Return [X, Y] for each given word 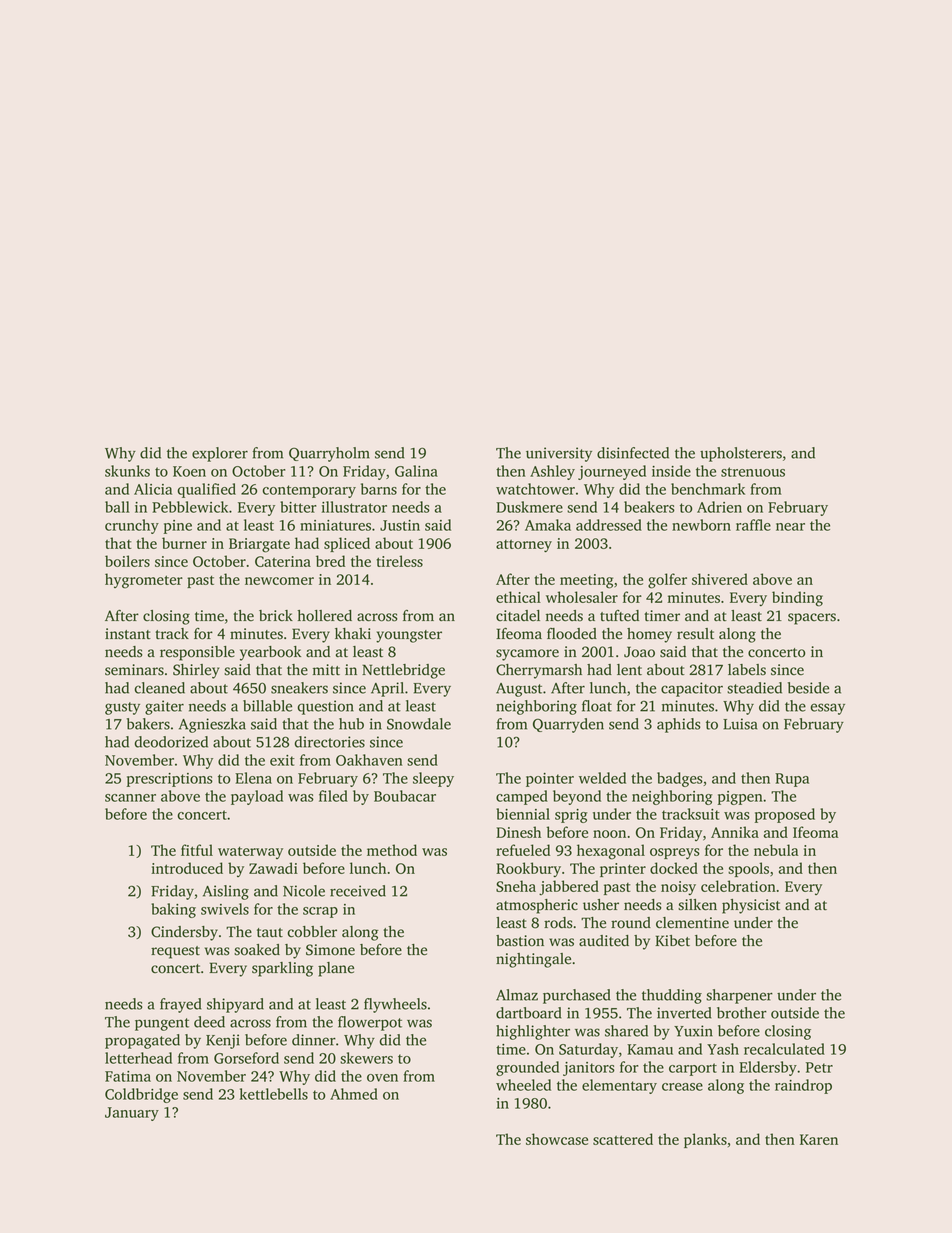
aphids [678, 725]
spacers [812, 619]
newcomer [279, 581]
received [358, 891]
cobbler [312, 932]
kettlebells [274, 1094]
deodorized [171, 742]
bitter [298, 507]
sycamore [527, 655]
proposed [785, 815]
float [597, 706]
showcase [557, 1139]
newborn [701, 525]
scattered [623, 1139]
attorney [524, 546]
